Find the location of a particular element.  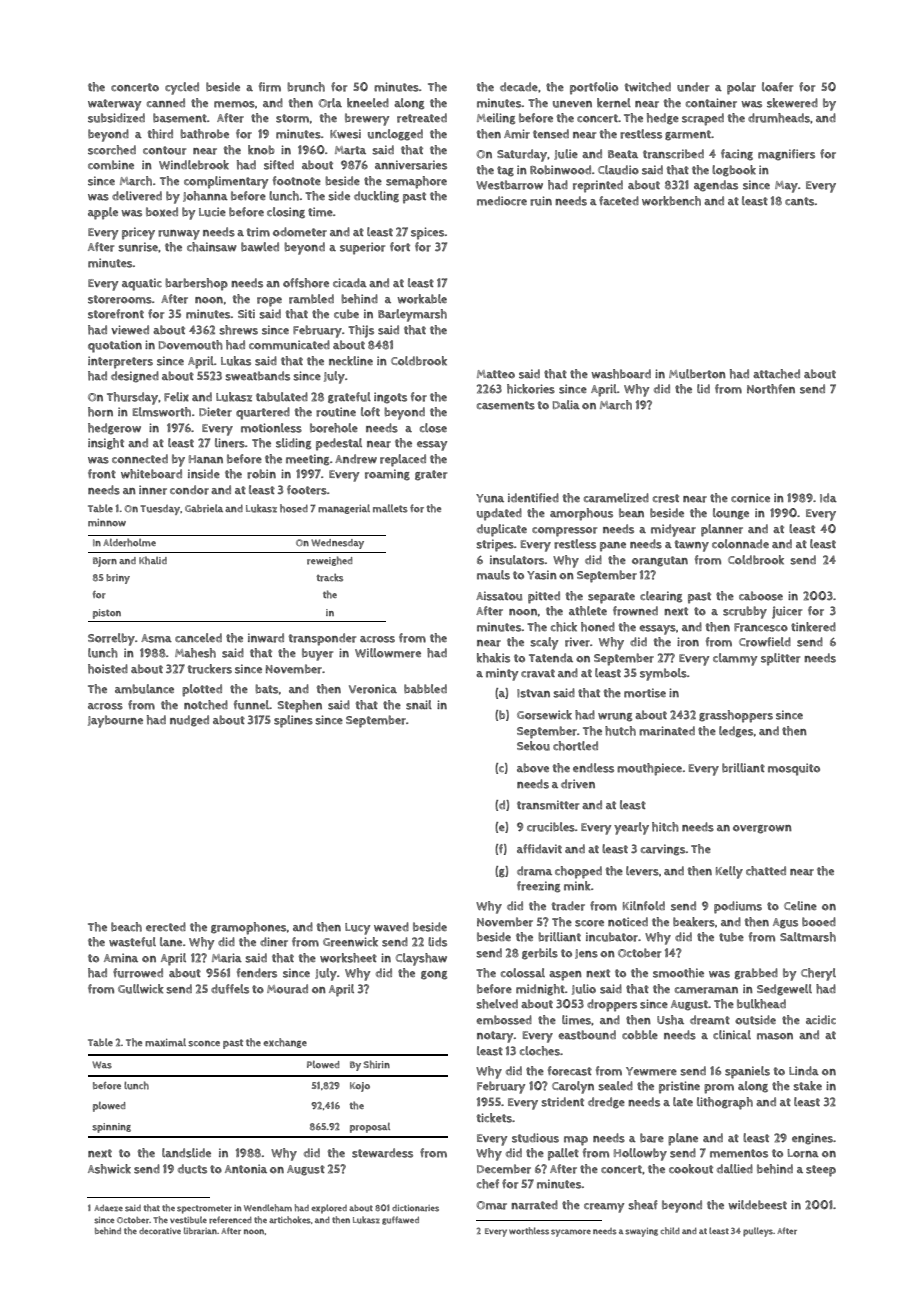

semaphore is located at coordinates (416, 182).
